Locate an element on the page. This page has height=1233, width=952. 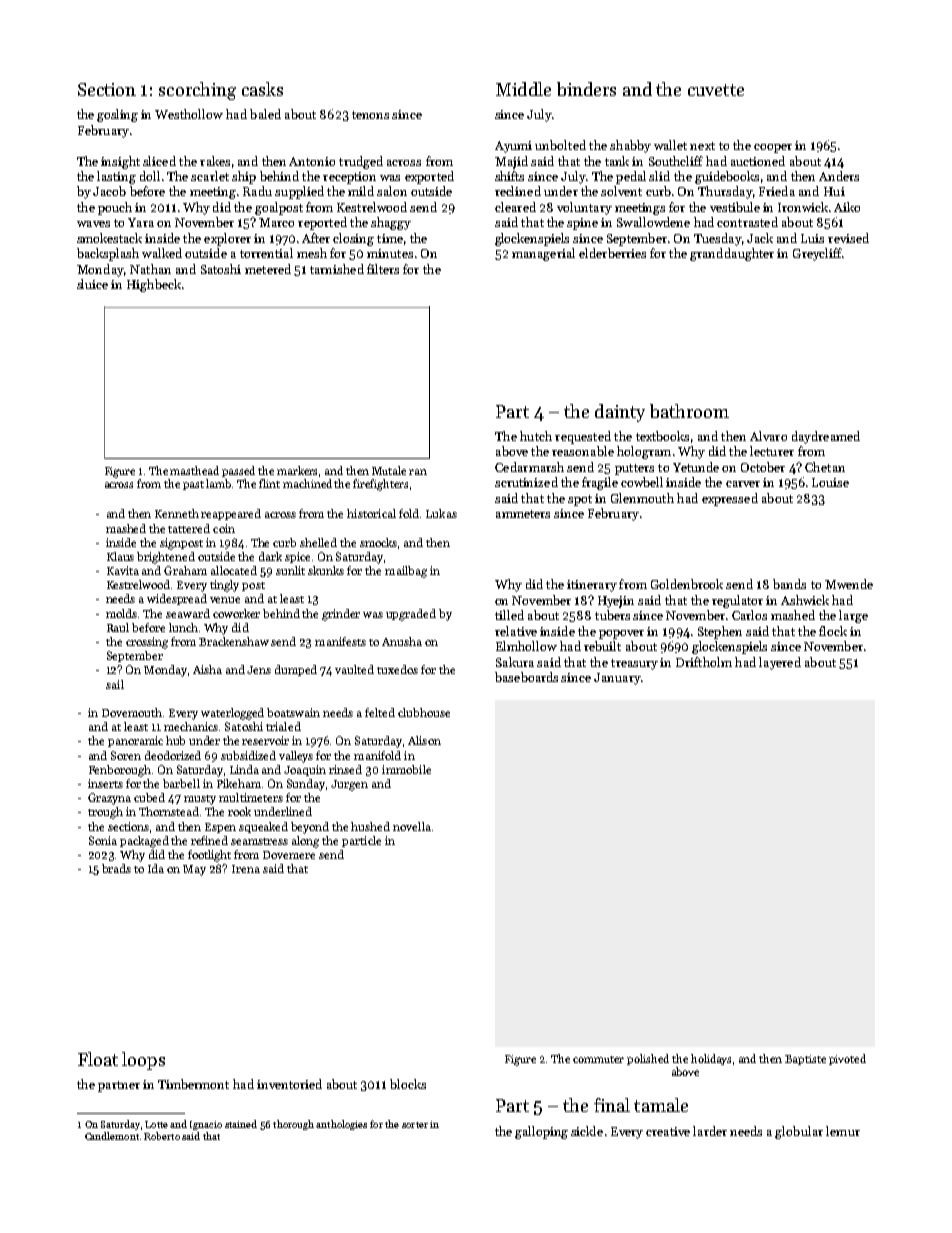
May is located at coordinates (194, 870).
